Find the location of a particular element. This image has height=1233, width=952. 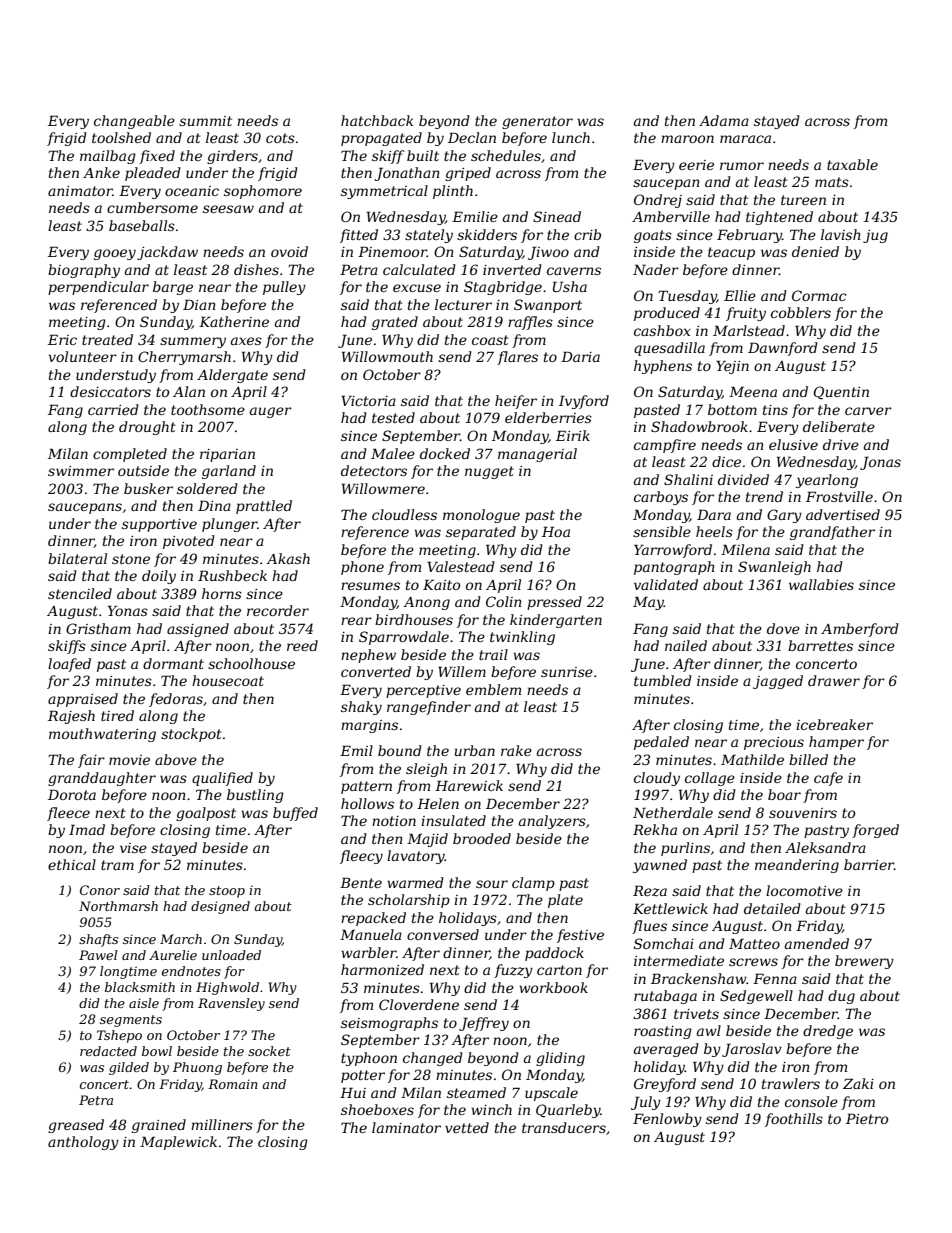

summit is located at coordinates (205, 121).
